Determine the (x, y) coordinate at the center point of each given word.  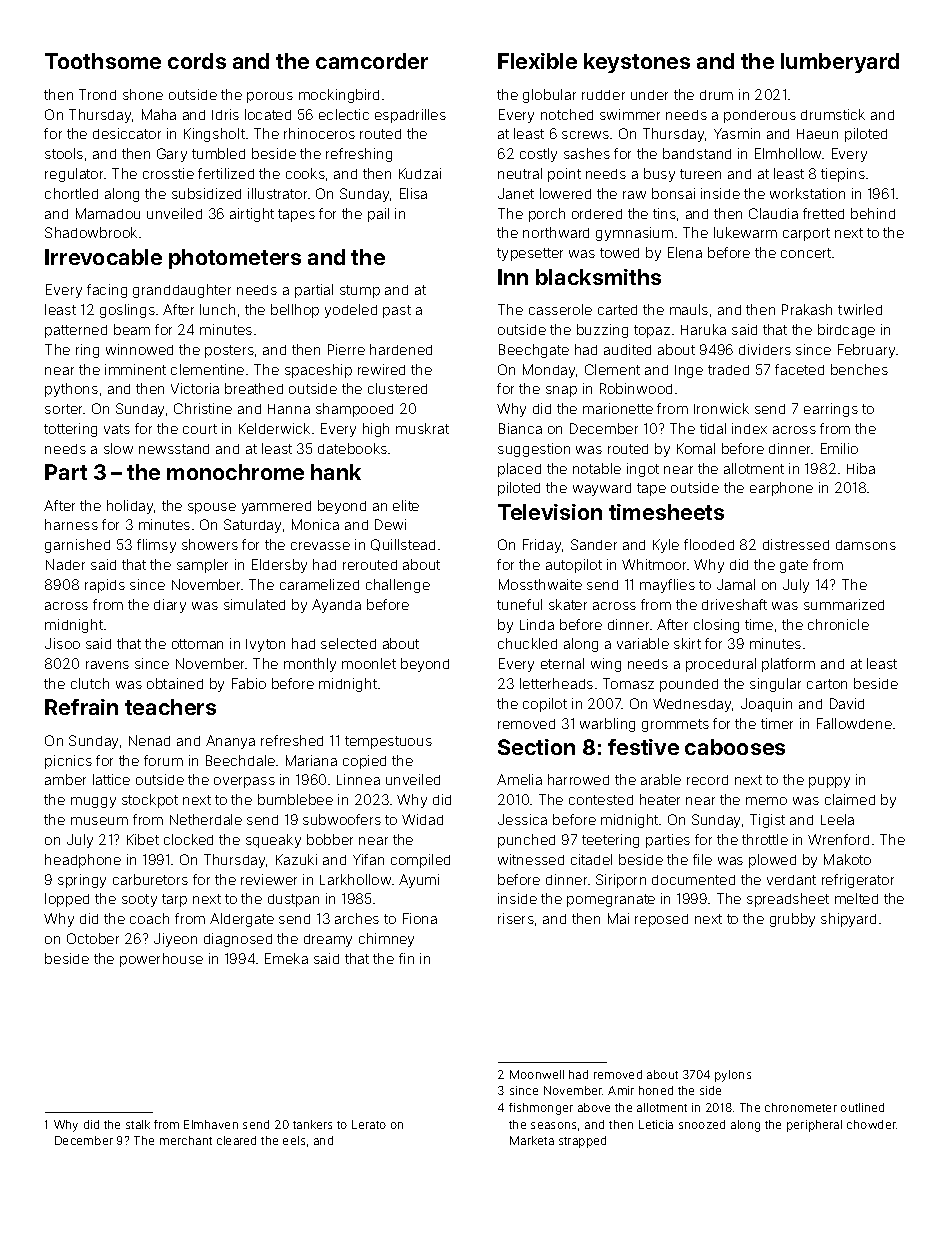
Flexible (537, 61)
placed (519, 470)
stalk (138, 1124)
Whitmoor (655, 564)
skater (568, 604)
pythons (71, 390)
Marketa (532, 1140)
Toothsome (103, 61)
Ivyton (265, 645)
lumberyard (840, 63)
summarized (844, 604)
